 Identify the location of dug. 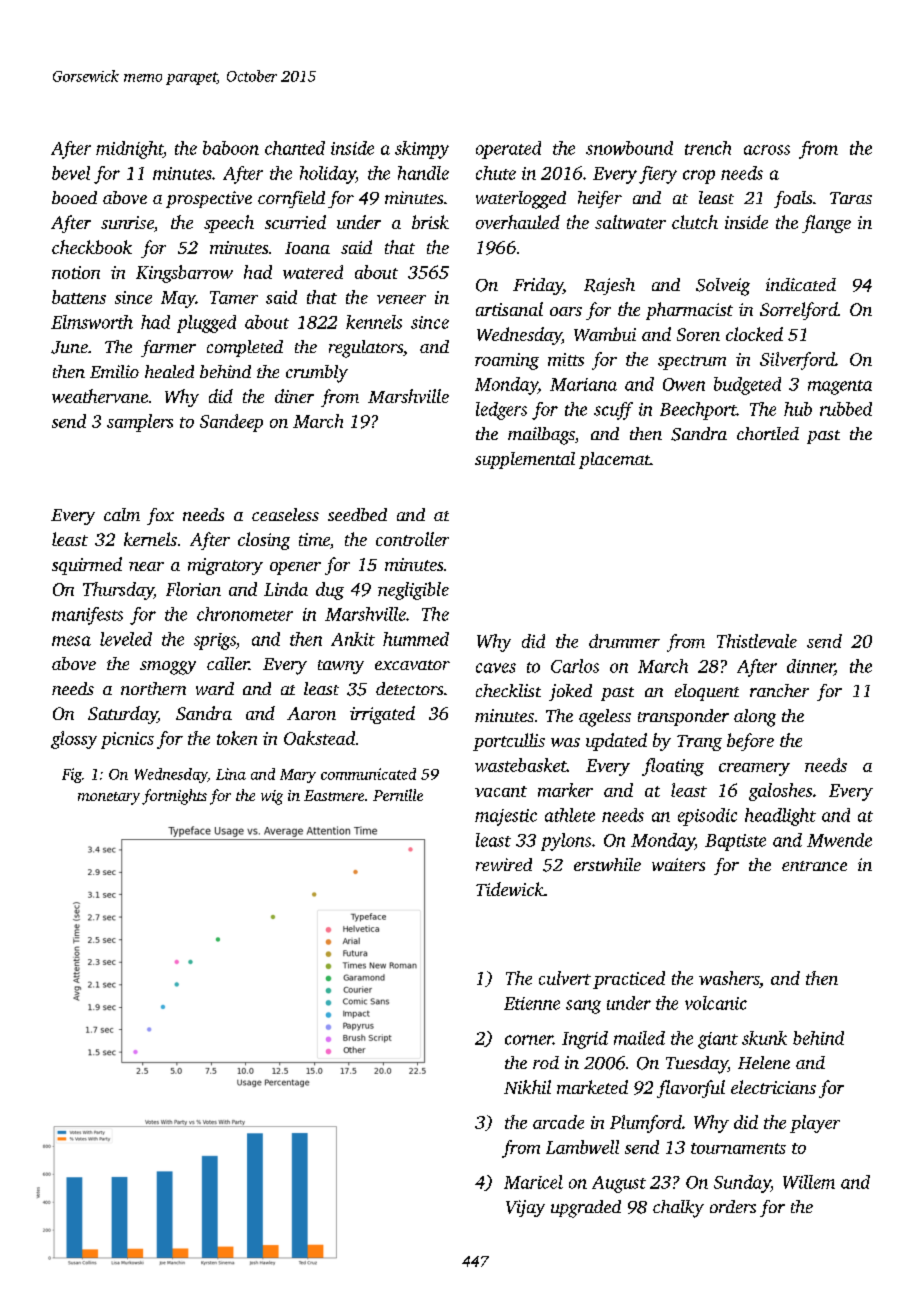
(330, 591).
